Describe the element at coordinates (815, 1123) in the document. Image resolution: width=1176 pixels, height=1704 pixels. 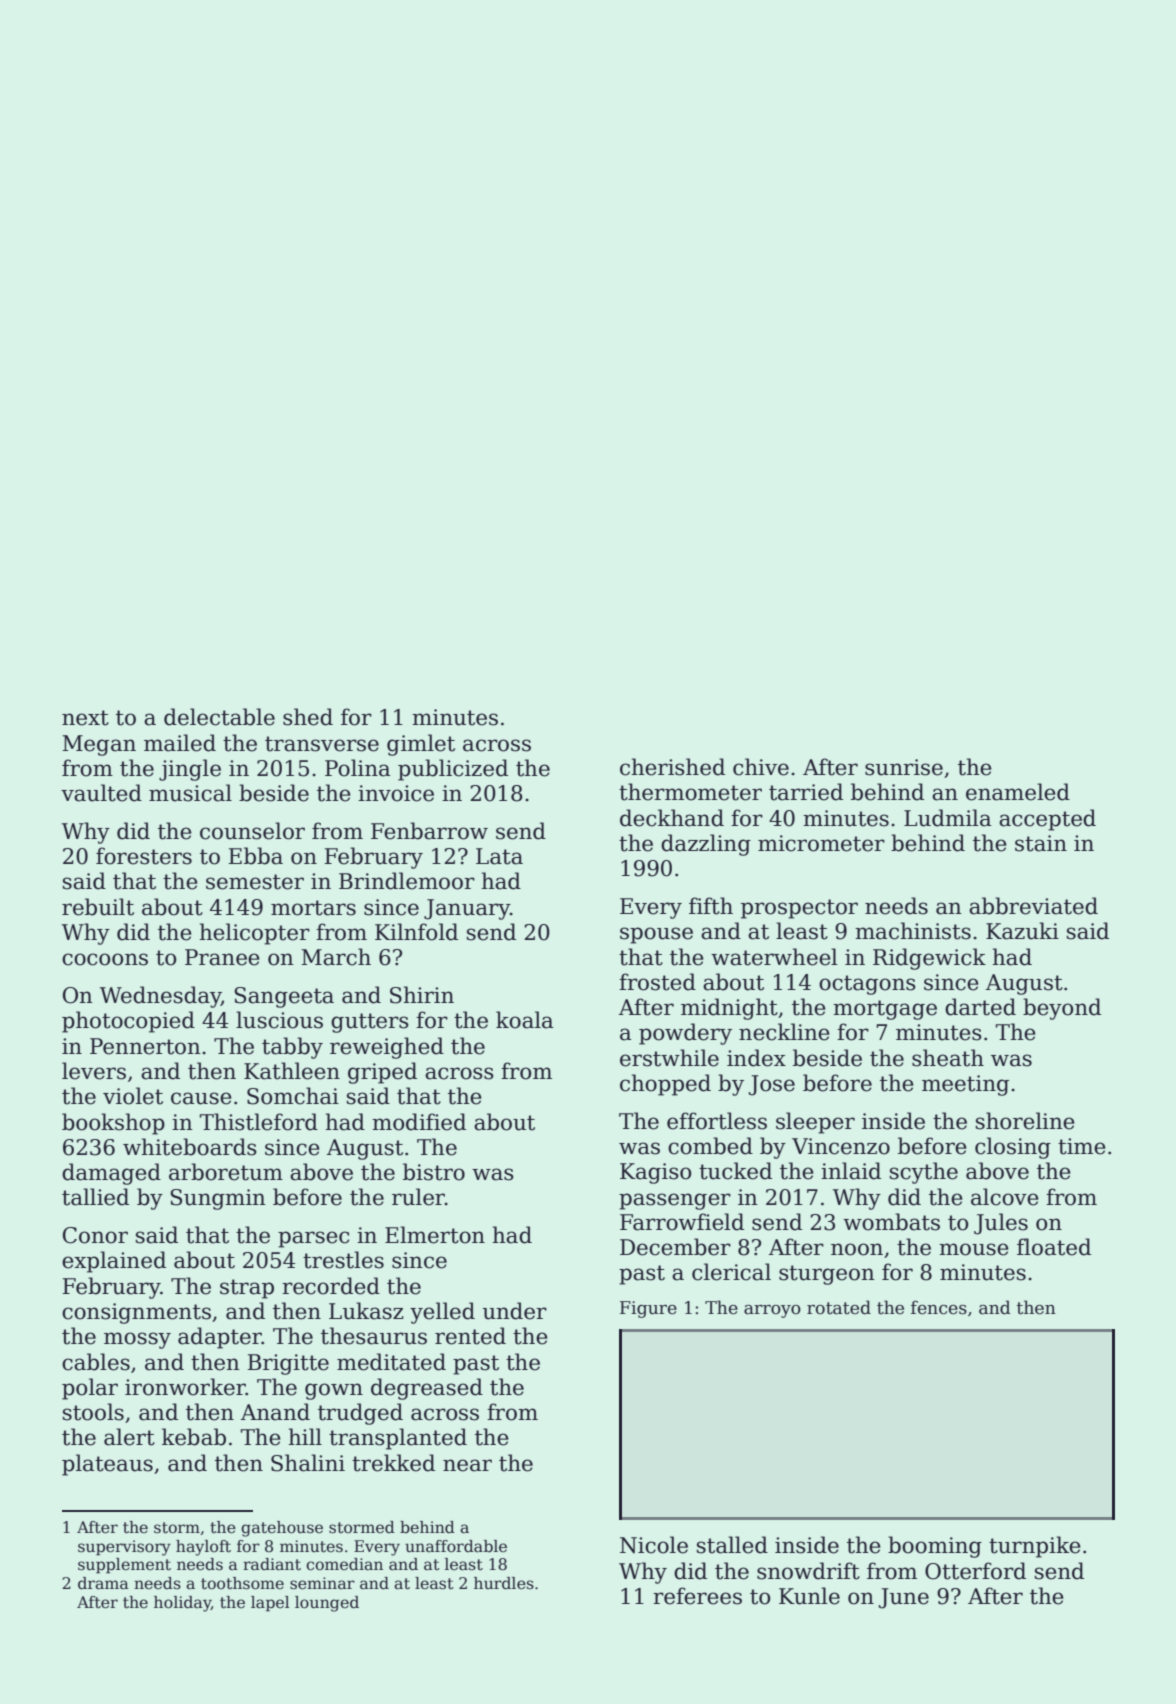
I see `sleeper` at that location.
